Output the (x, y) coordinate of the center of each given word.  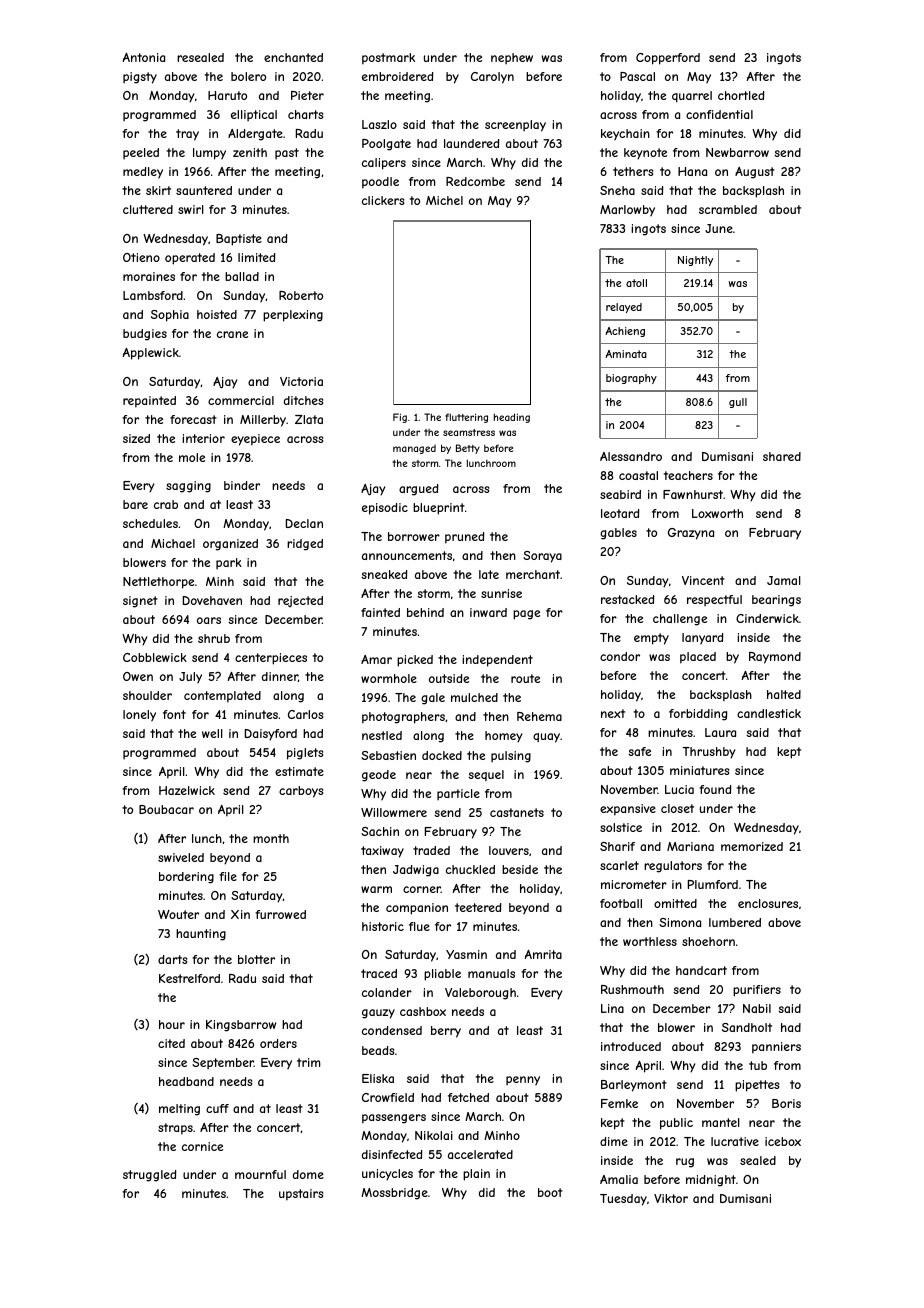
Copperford (668, 59)
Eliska (378, 1078)
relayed (624, 308)
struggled (149, 1176)
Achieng (625, 332)
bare (135, 504)
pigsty (140, 78)
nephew (512, 58)
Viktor (671, 1198)
